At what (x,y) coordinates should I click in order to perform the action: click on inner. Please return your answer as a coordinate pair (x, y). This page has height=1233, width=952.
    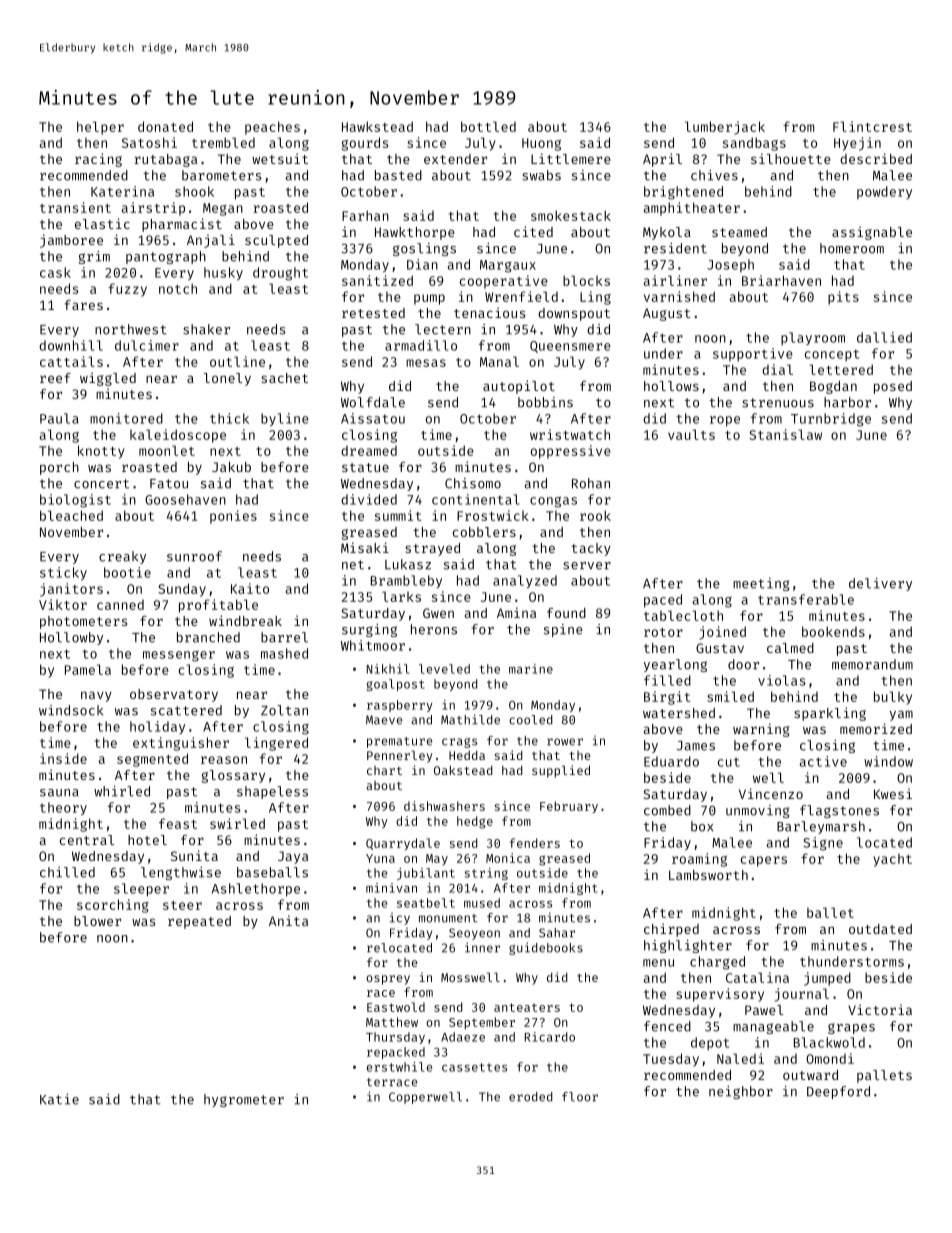
    Looking at the image, I should click on (482, 947).
